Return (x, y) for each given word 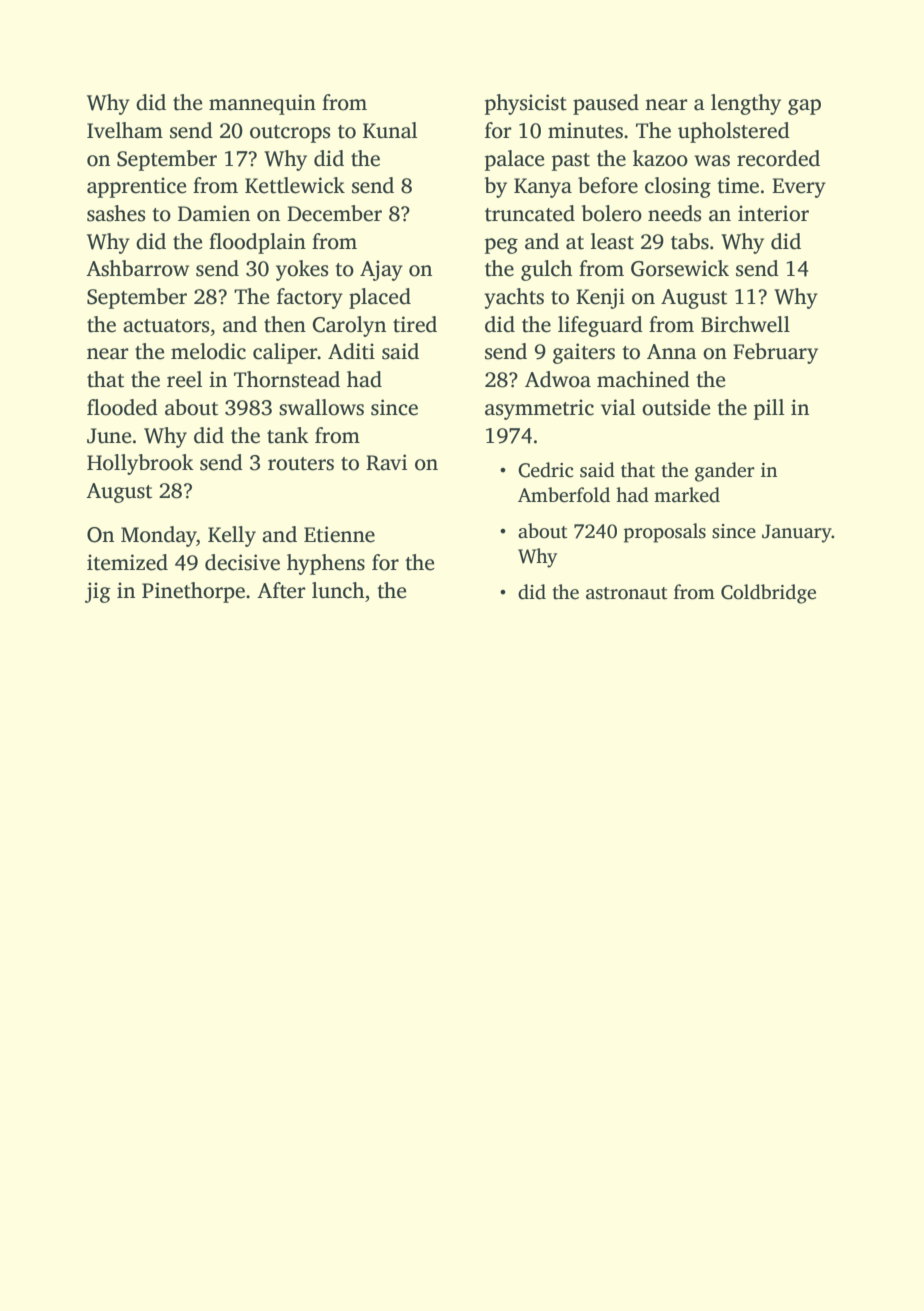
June (109, 436)
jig (98, 592)
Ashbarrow (137, 268)
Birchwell (745, 324)
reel (184, 379)
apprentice (136, 187)
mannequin (262, 104)
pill (769, 409)
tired (415, 324)
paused (606, 104)
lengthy (746, 104)
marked (687, 495)
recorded (778, 158)
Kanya (543, 188)
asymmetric (539, 409)
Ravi (386, 462)
